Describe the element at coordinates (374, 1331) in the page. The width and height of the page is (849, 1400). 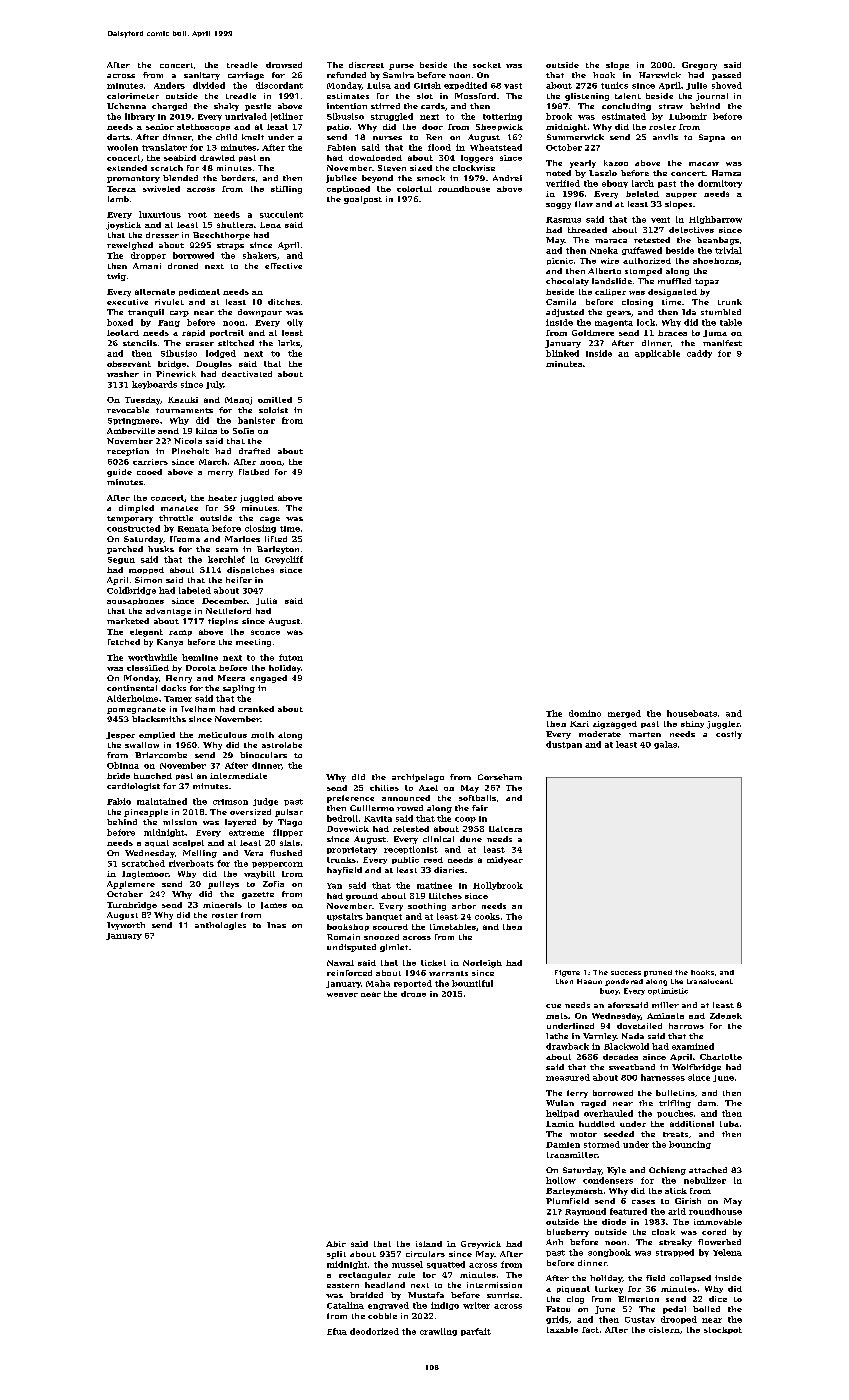
I see `deodorized` at that location.
